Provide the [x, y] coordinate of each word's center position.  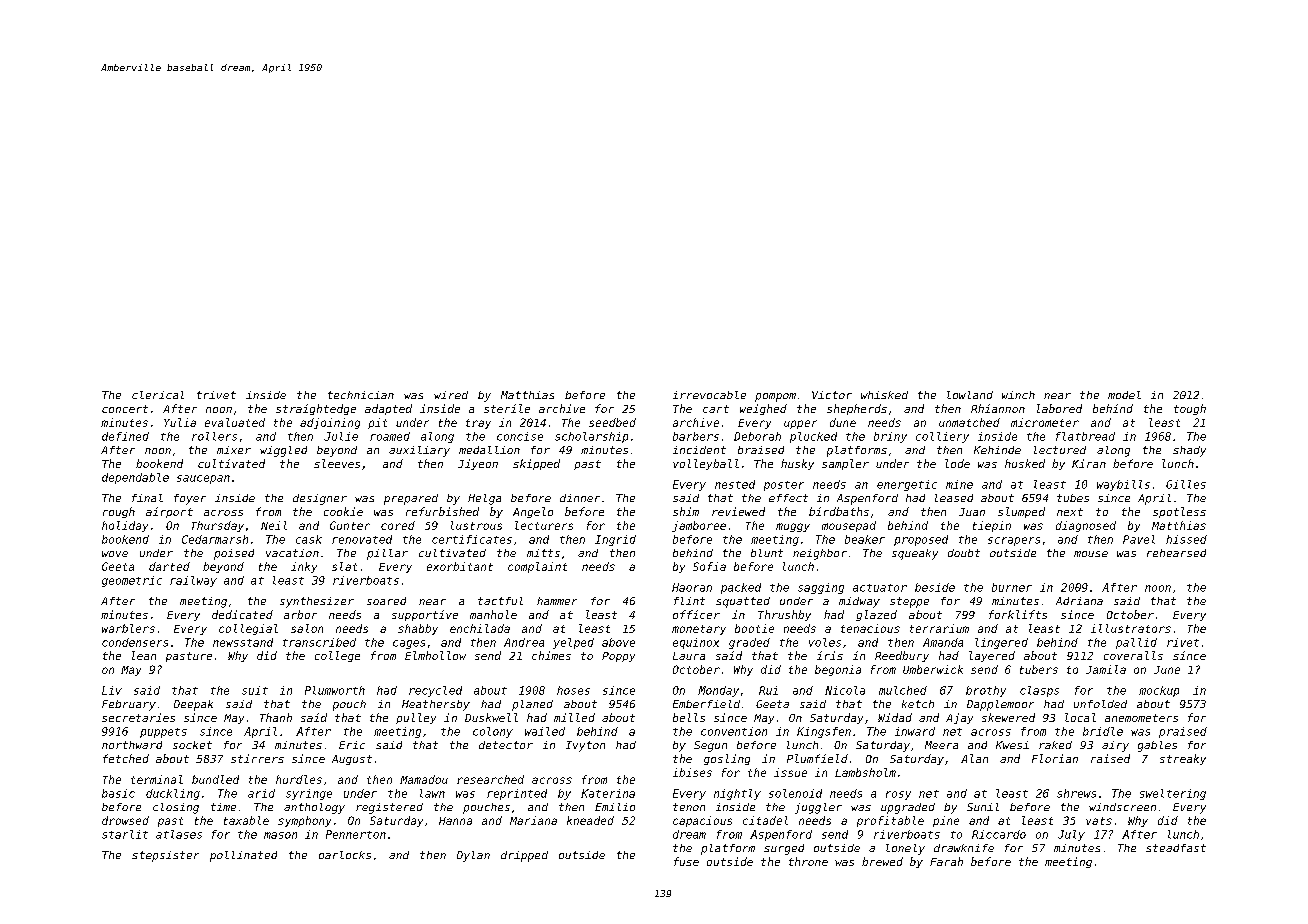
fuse [686, 861]
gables [1157, 746]
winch [1018, 395]
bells [689, 717]
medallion [489, 450]
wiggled [283, 451]
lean [144, 655]
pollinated [243, 856]
